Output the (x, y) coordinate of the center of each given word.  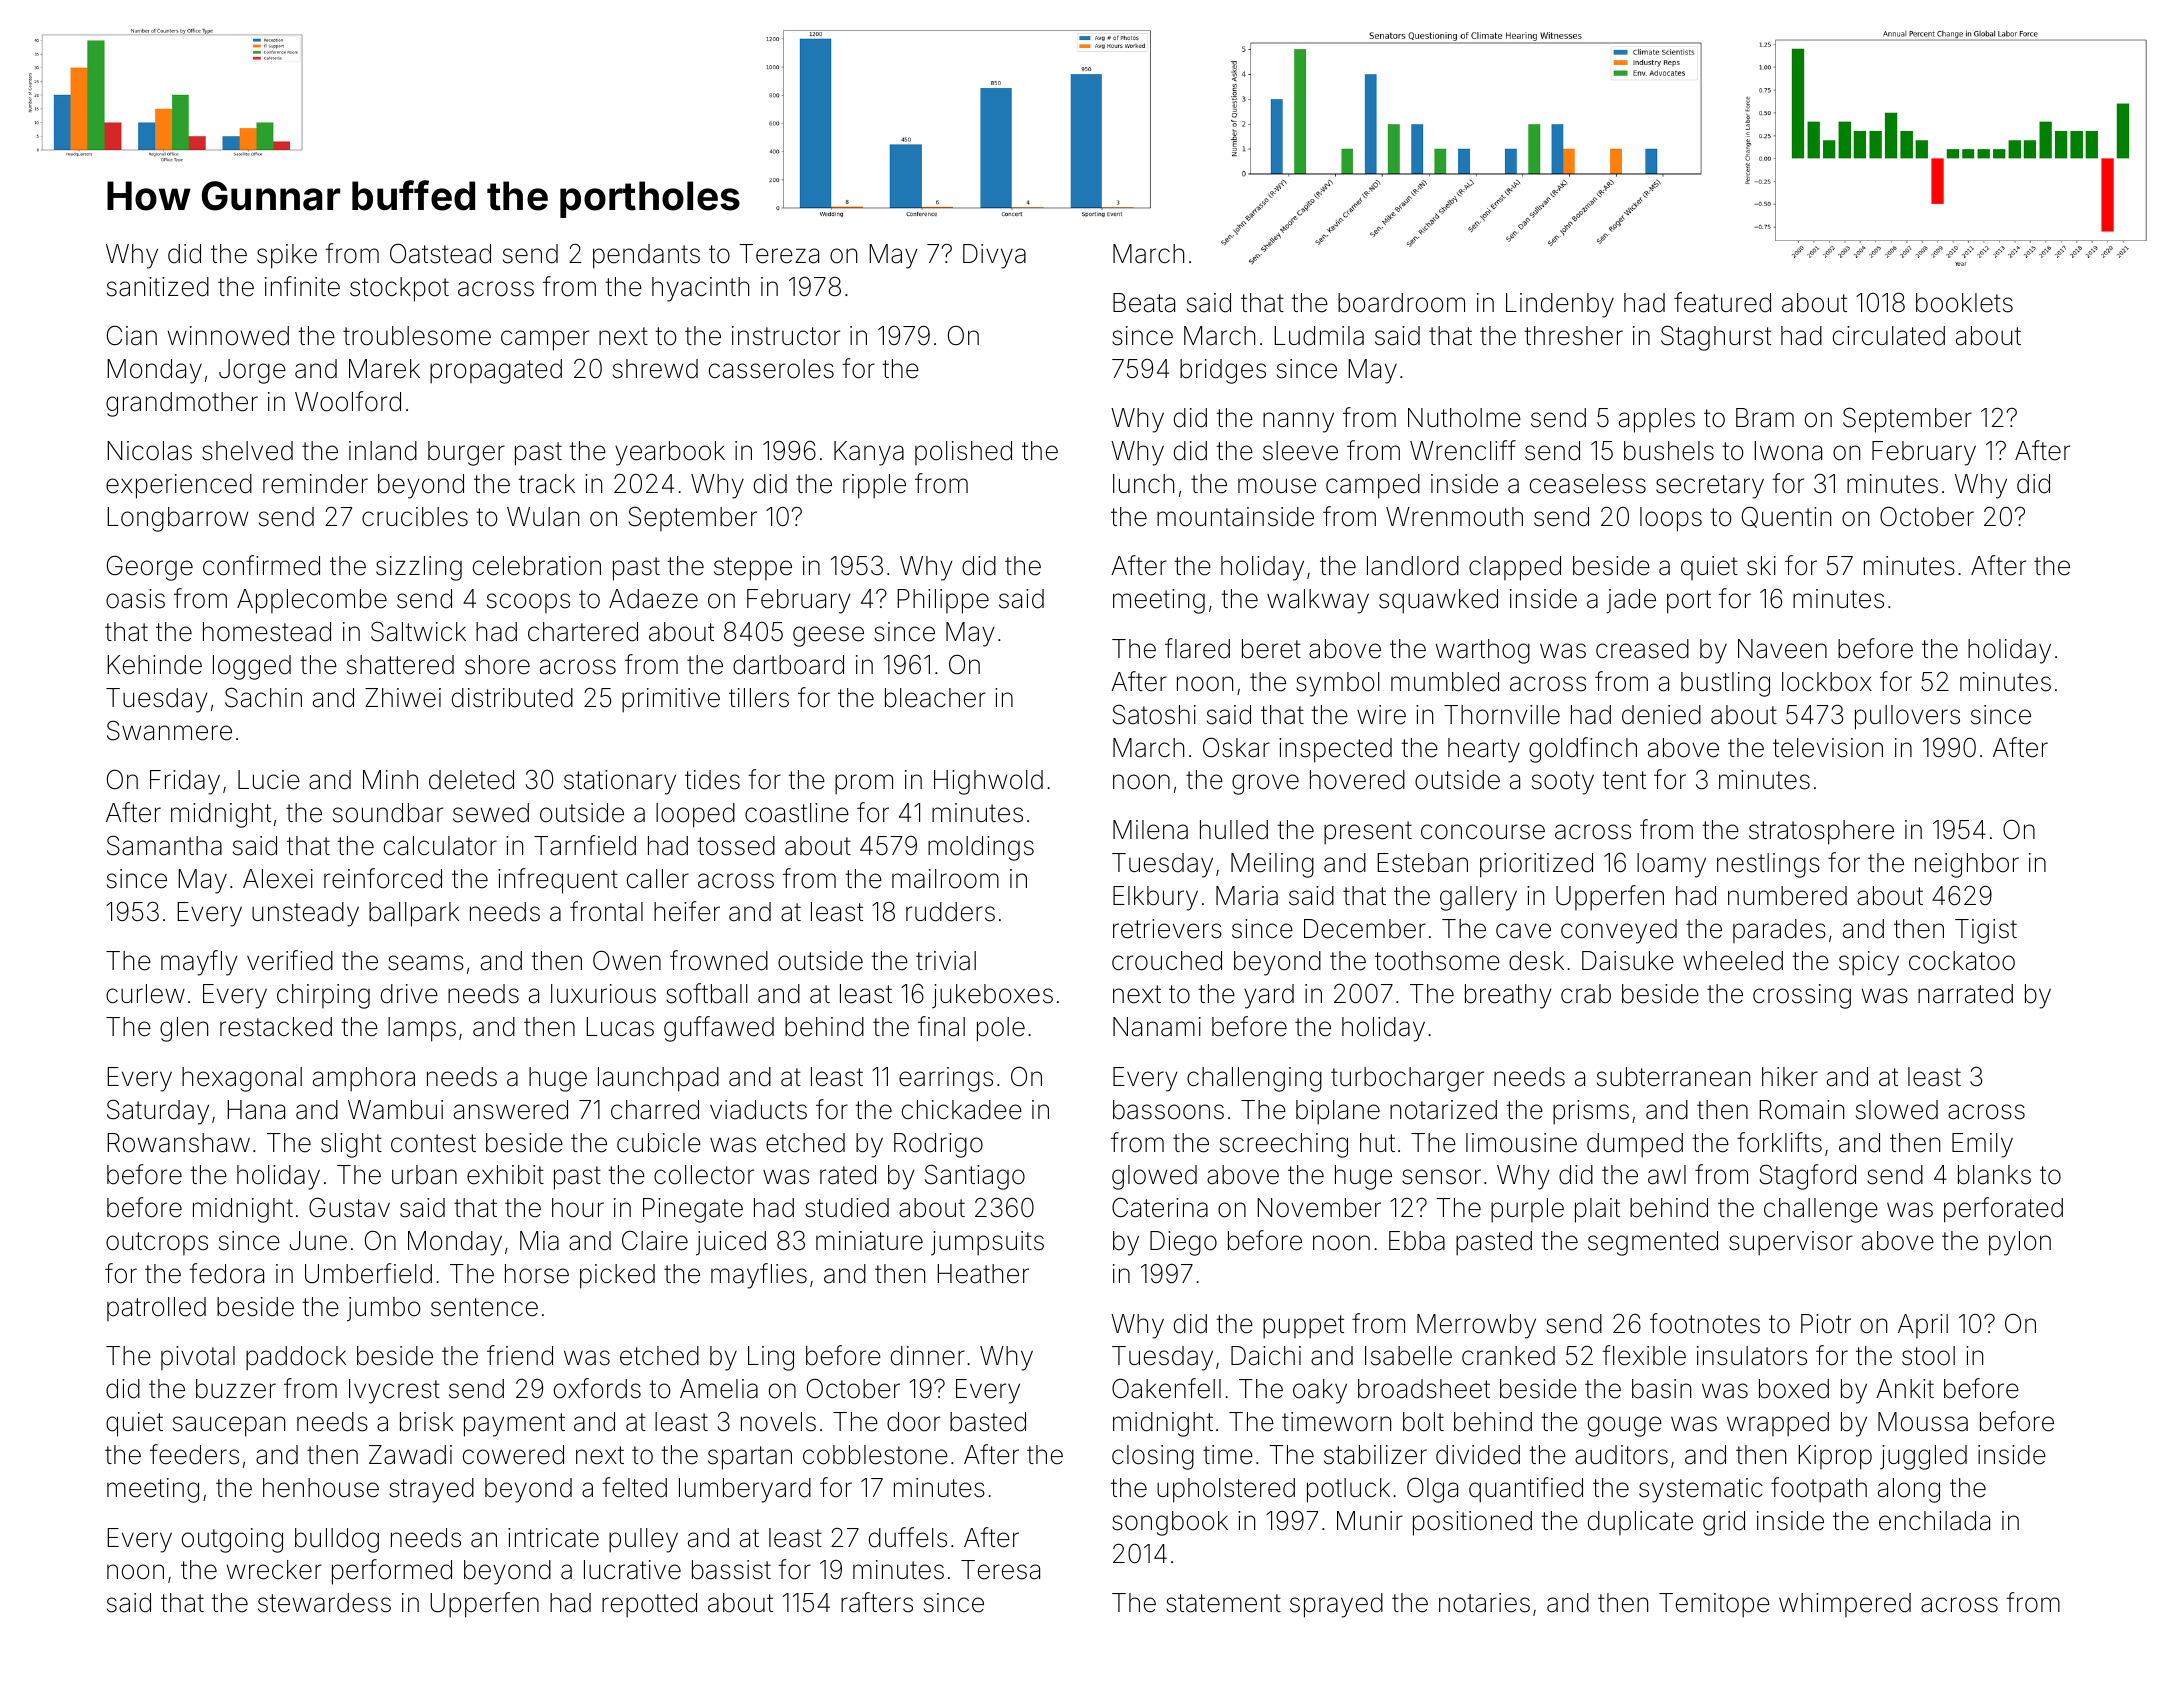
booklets (1964, 303)
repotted (649, 1605)
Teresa (1000, 1570)
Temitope (1714, 1605)
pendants (646, 256)
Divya (994, 256)
